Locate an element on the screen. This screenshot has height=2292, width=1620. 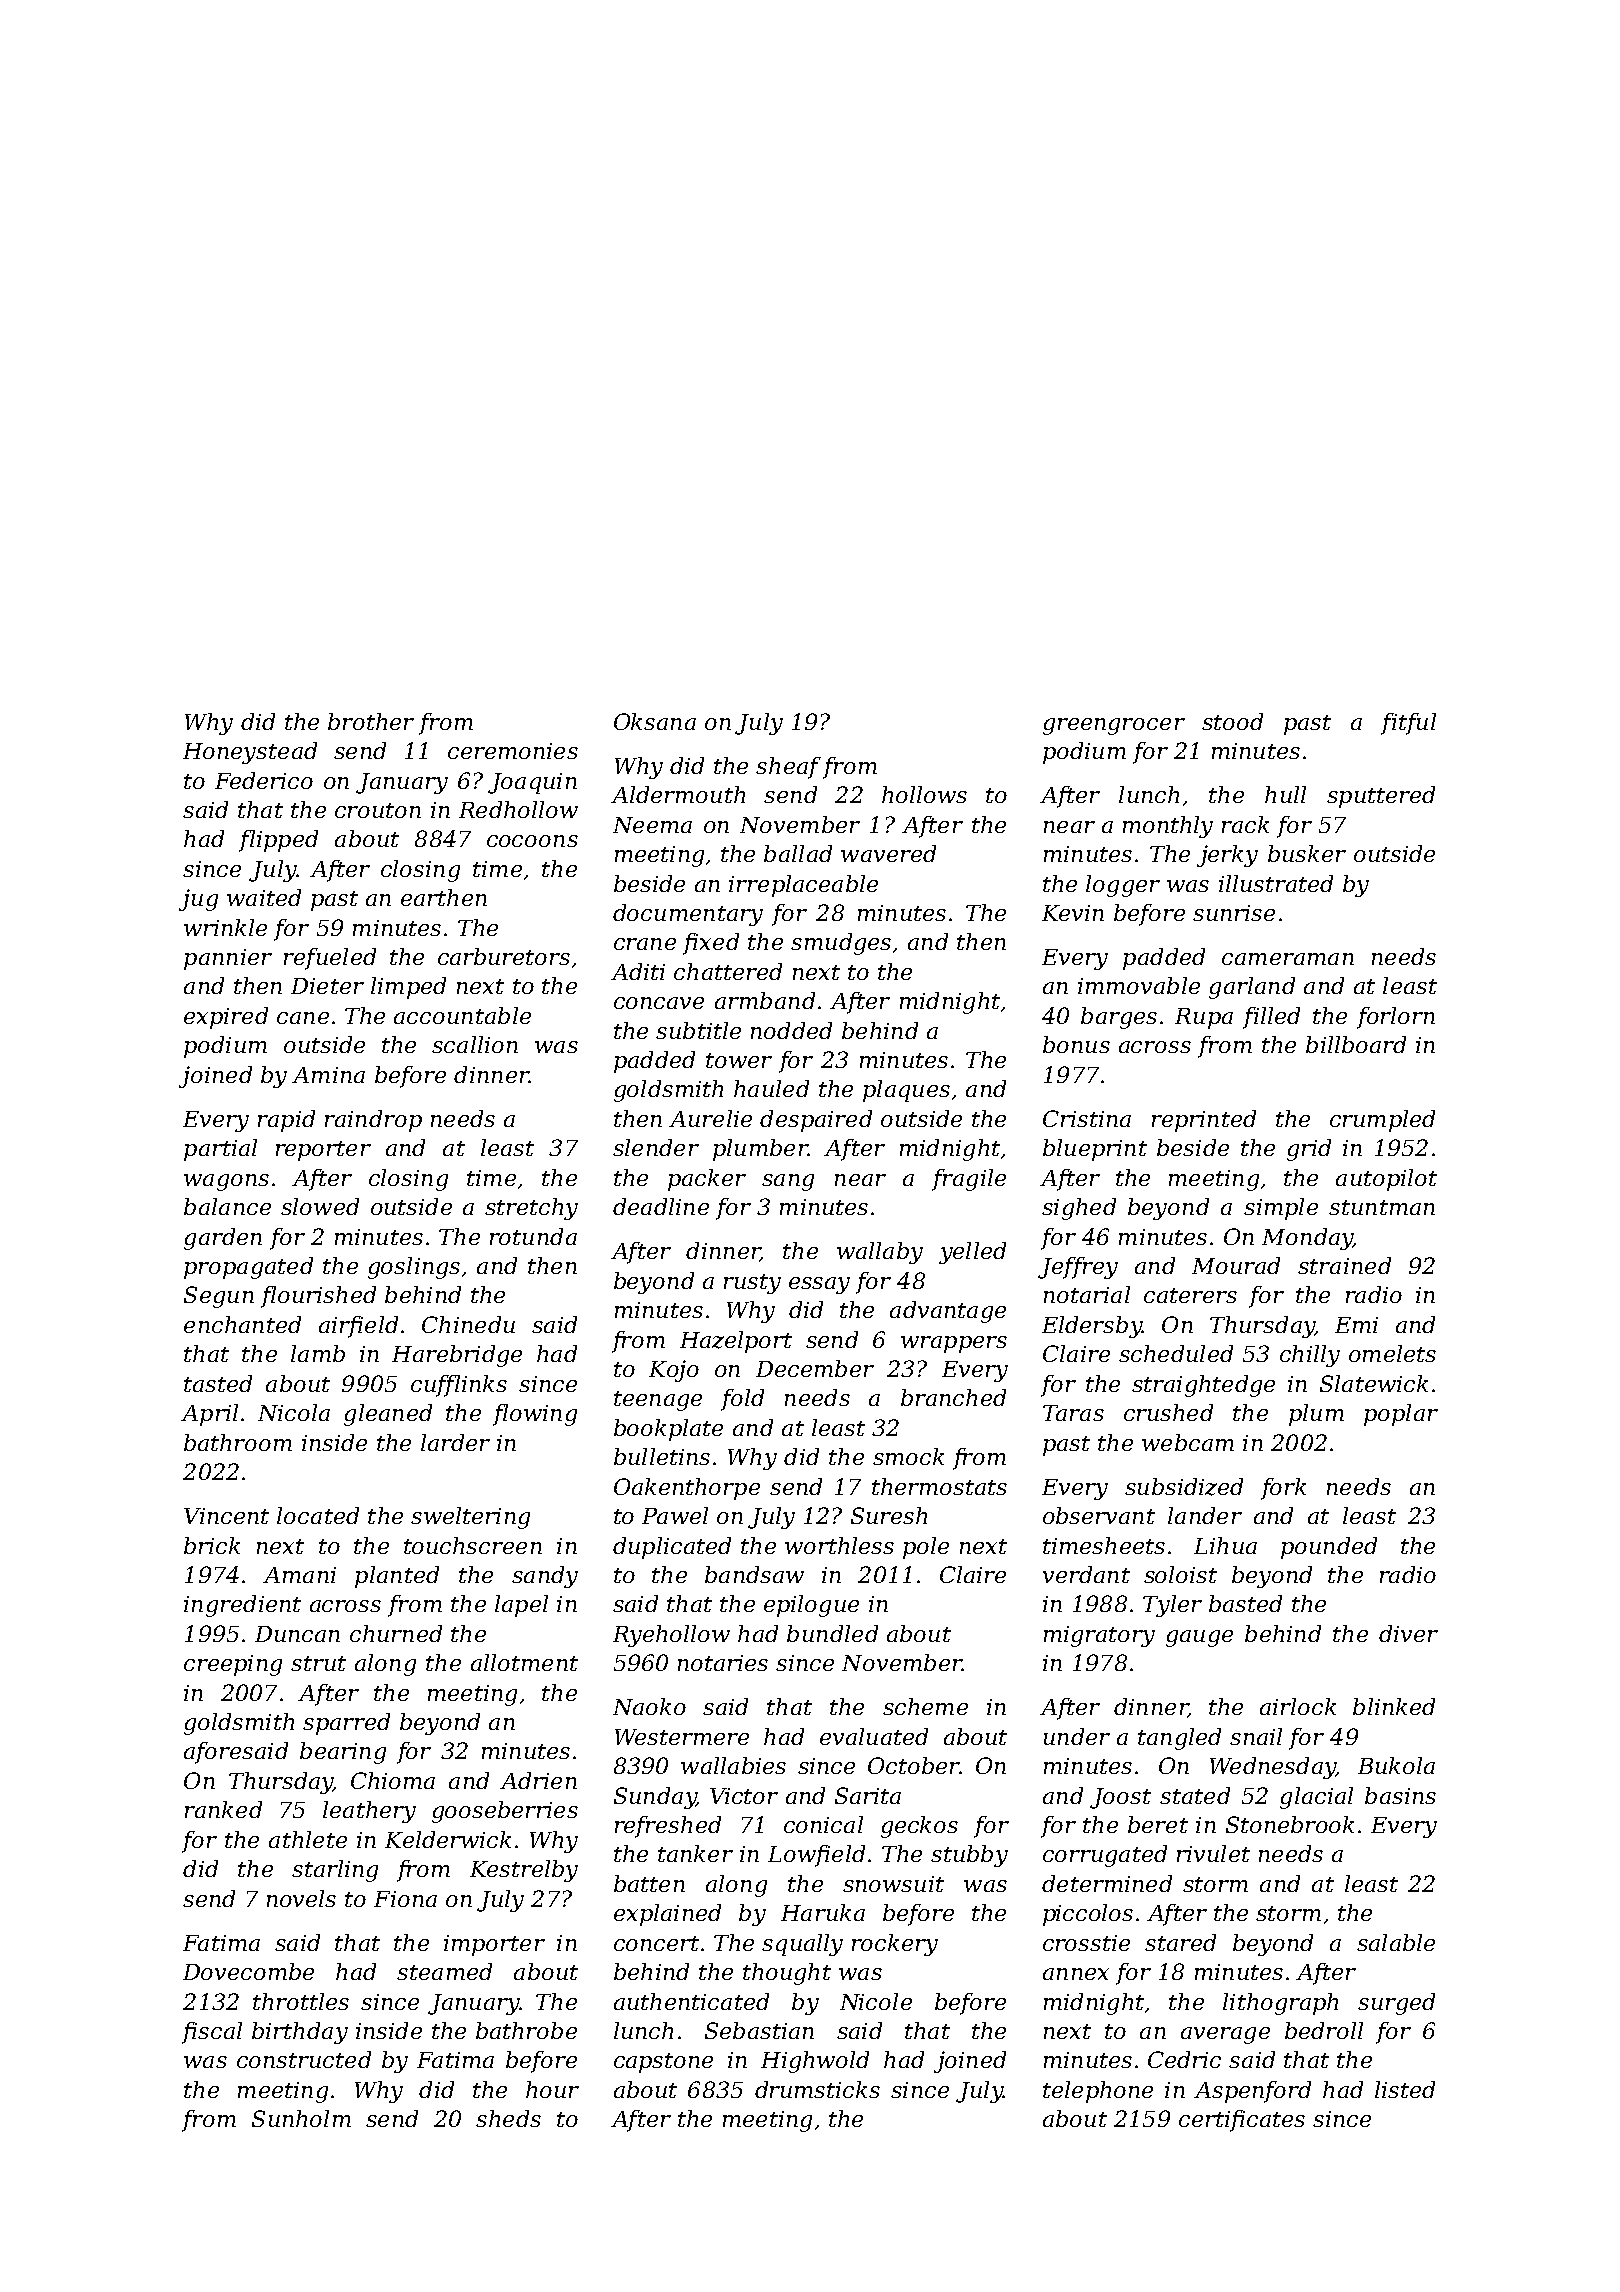
garden is located at coordinates (223, 1239).
